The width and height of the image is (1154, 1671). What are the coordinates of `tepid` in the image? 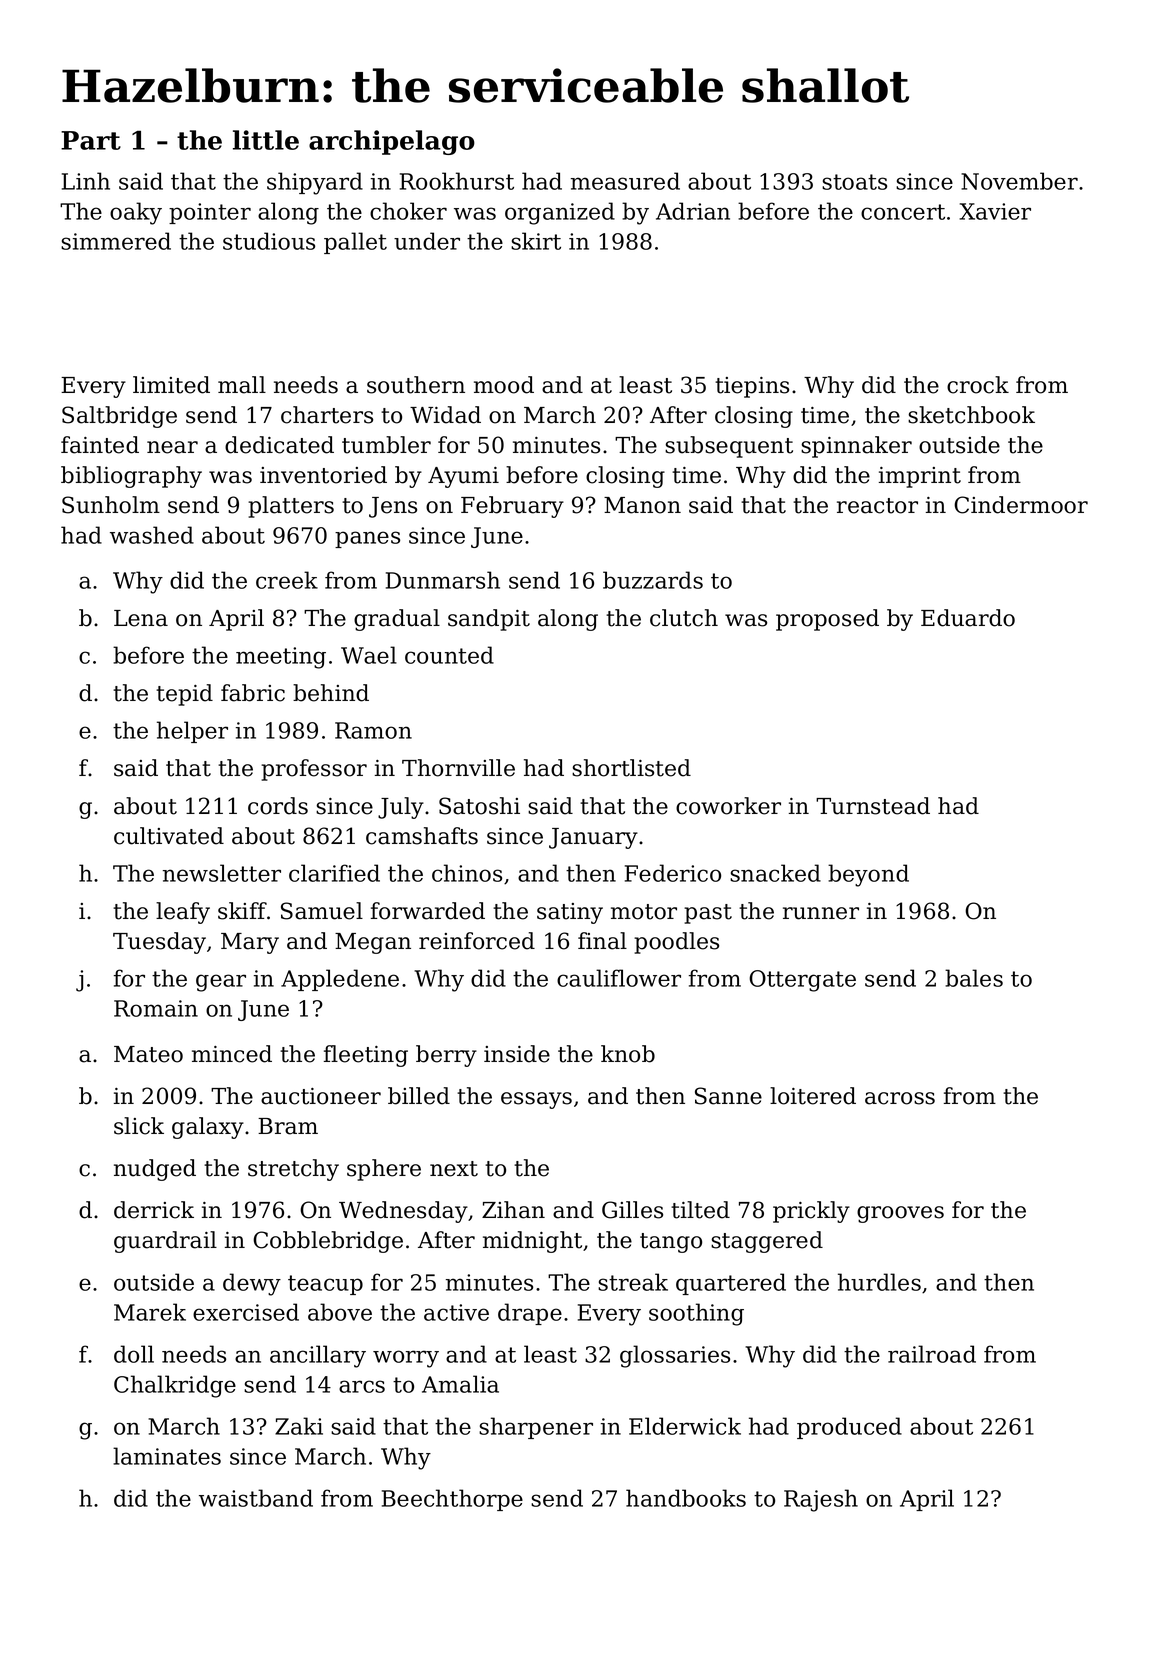 It's located at (184, 695).
